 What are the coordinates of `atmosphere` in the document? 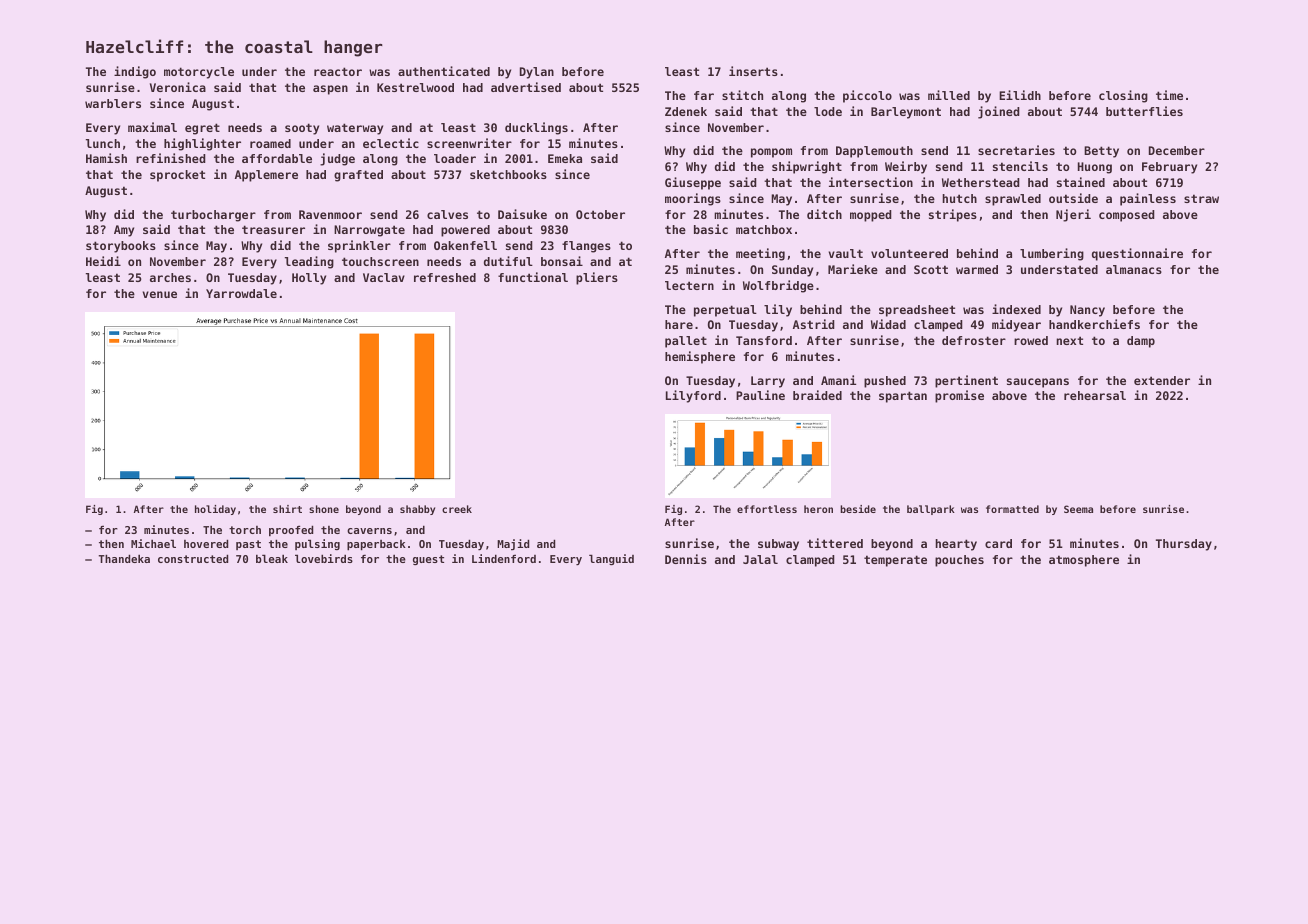 It's located at (1084, 561).
